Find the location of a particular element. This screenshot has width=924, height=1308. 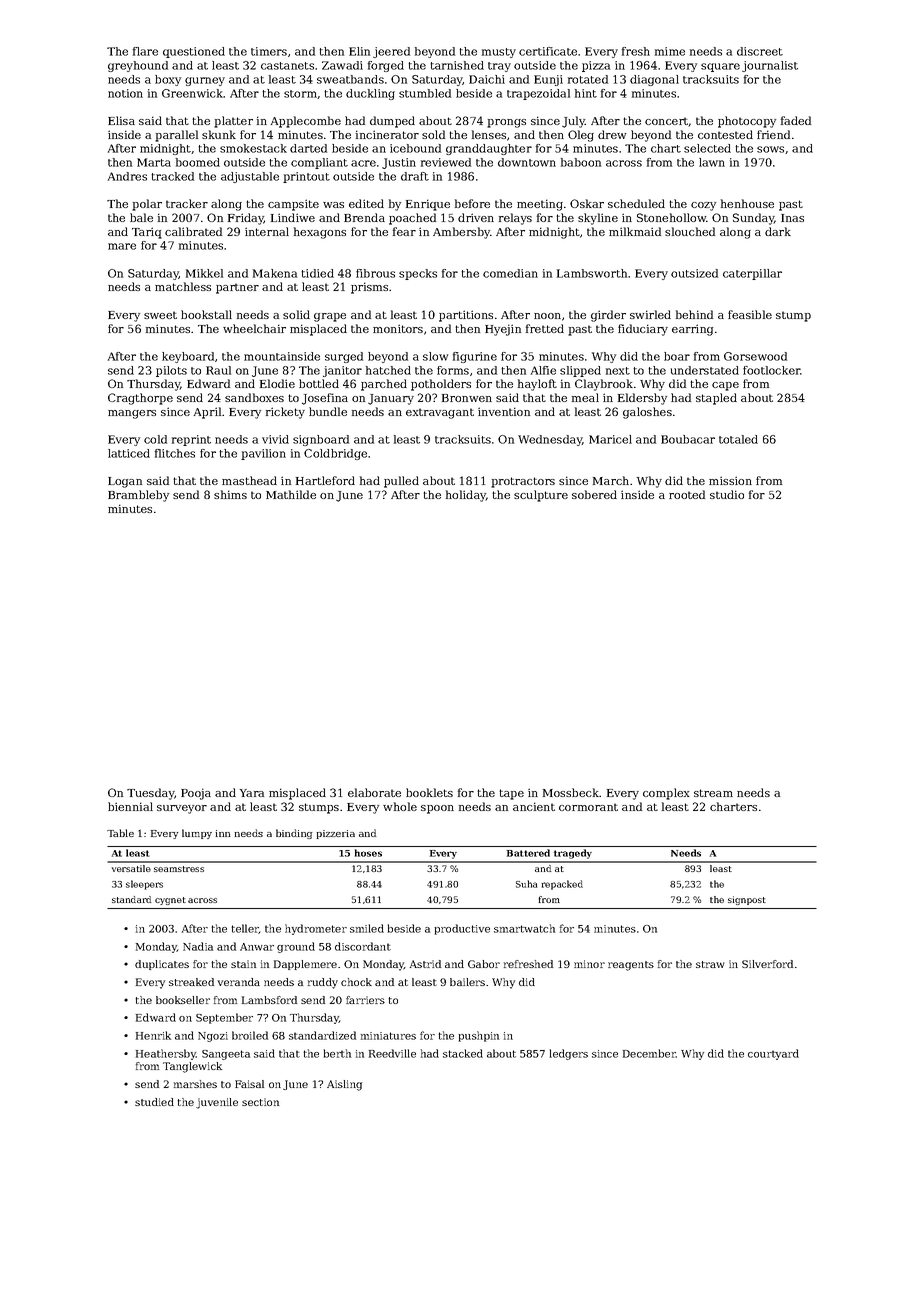

Tuesday is located at coordinates (150, 794).
